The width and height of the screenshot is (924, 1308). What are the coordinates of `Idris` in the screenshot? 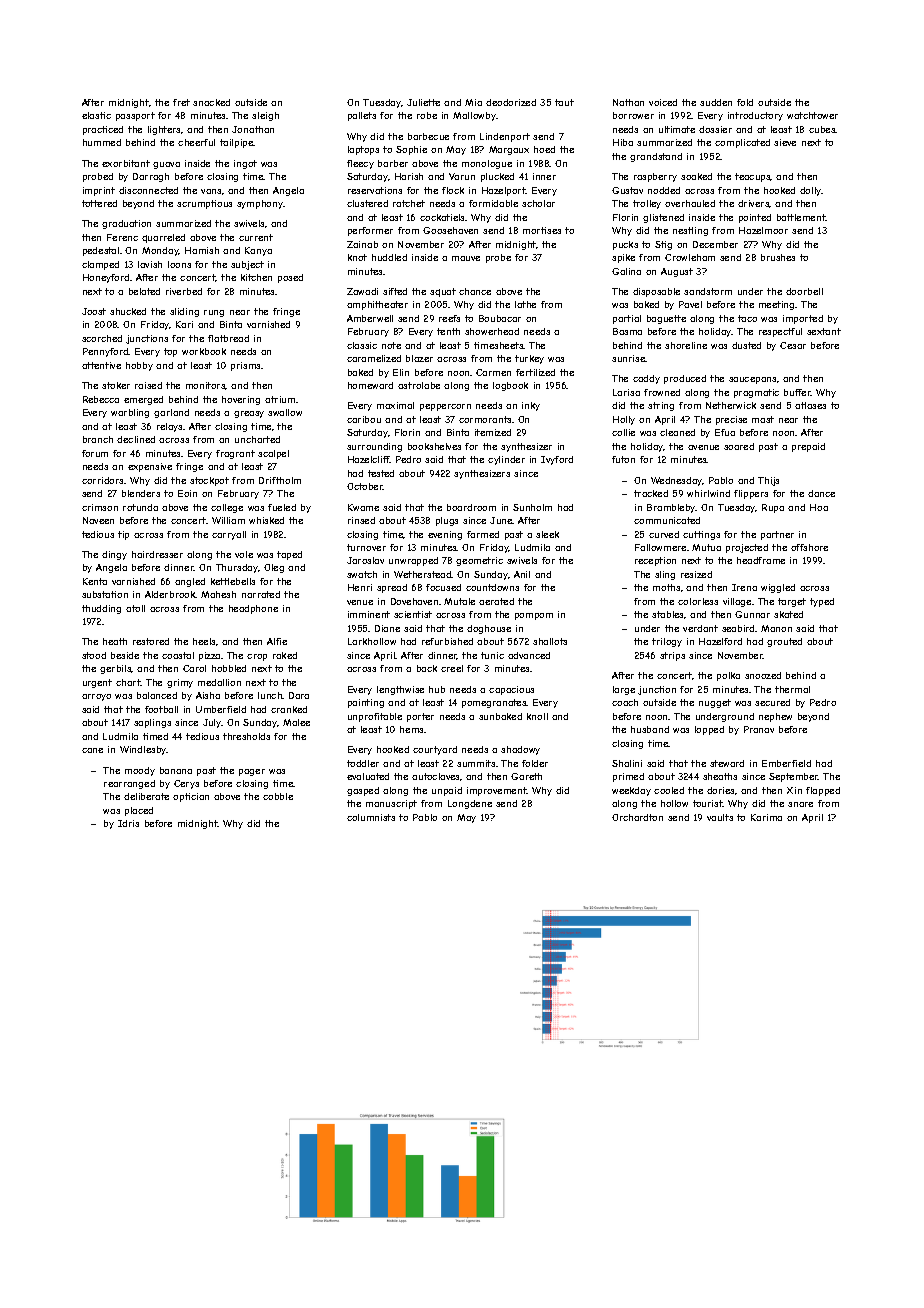 It's located at (128, 823).
